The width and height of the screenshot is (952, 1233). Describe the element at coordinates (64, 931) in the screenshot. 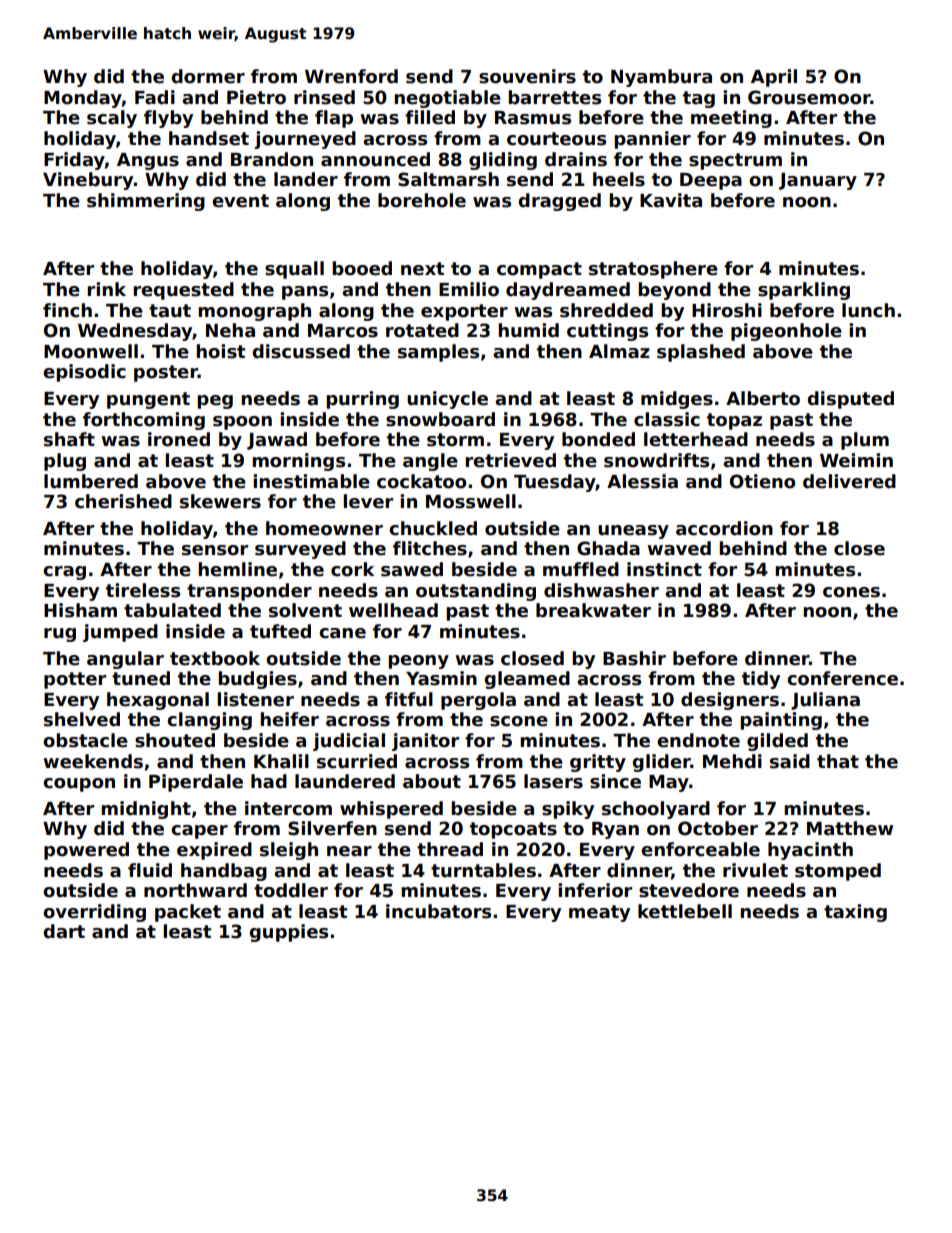

I see `dart` at that location.
